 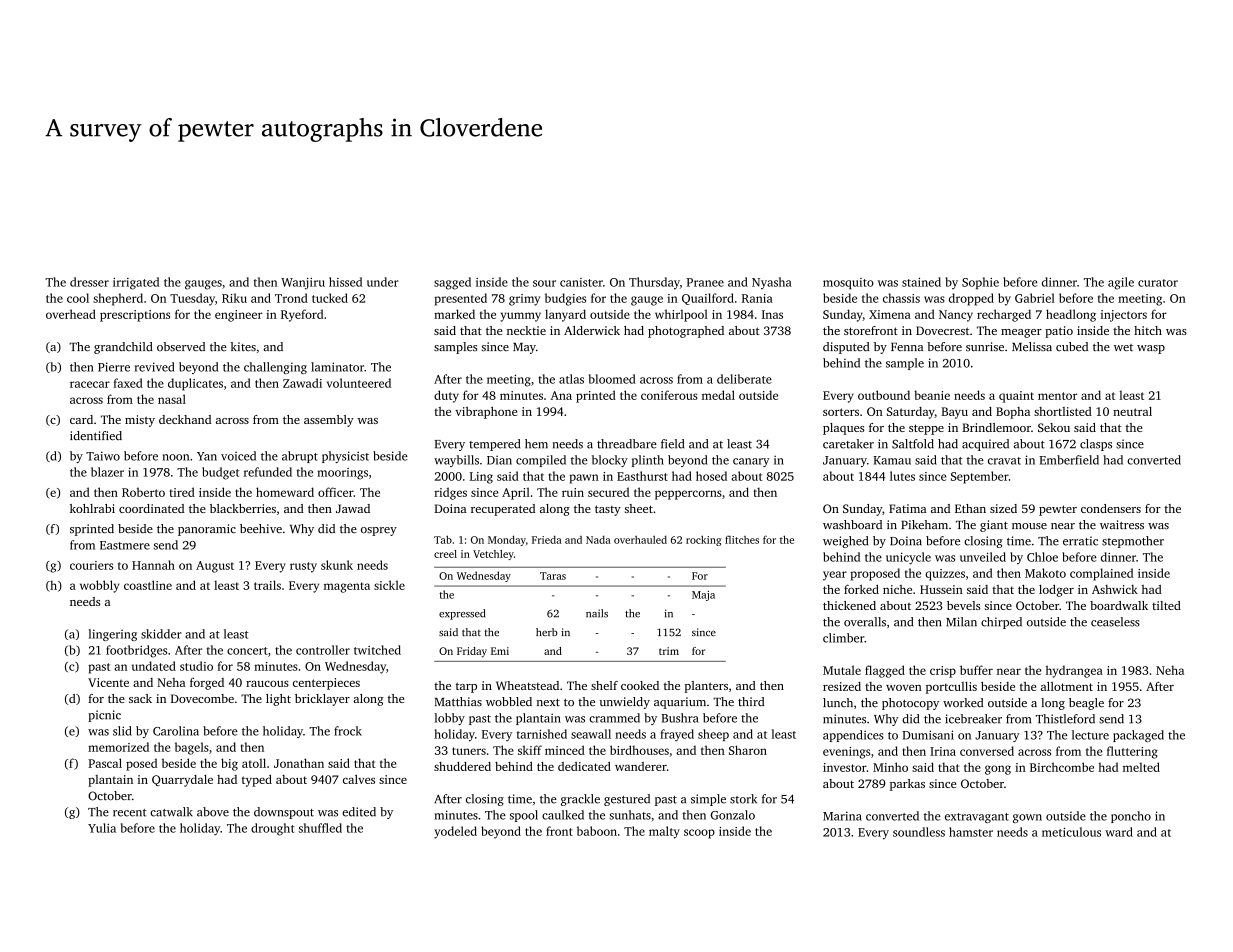 What do you see at coordinates (1032, 346) in the screenshot?
I see `Melissa` at bounding box center [1032, 346].
